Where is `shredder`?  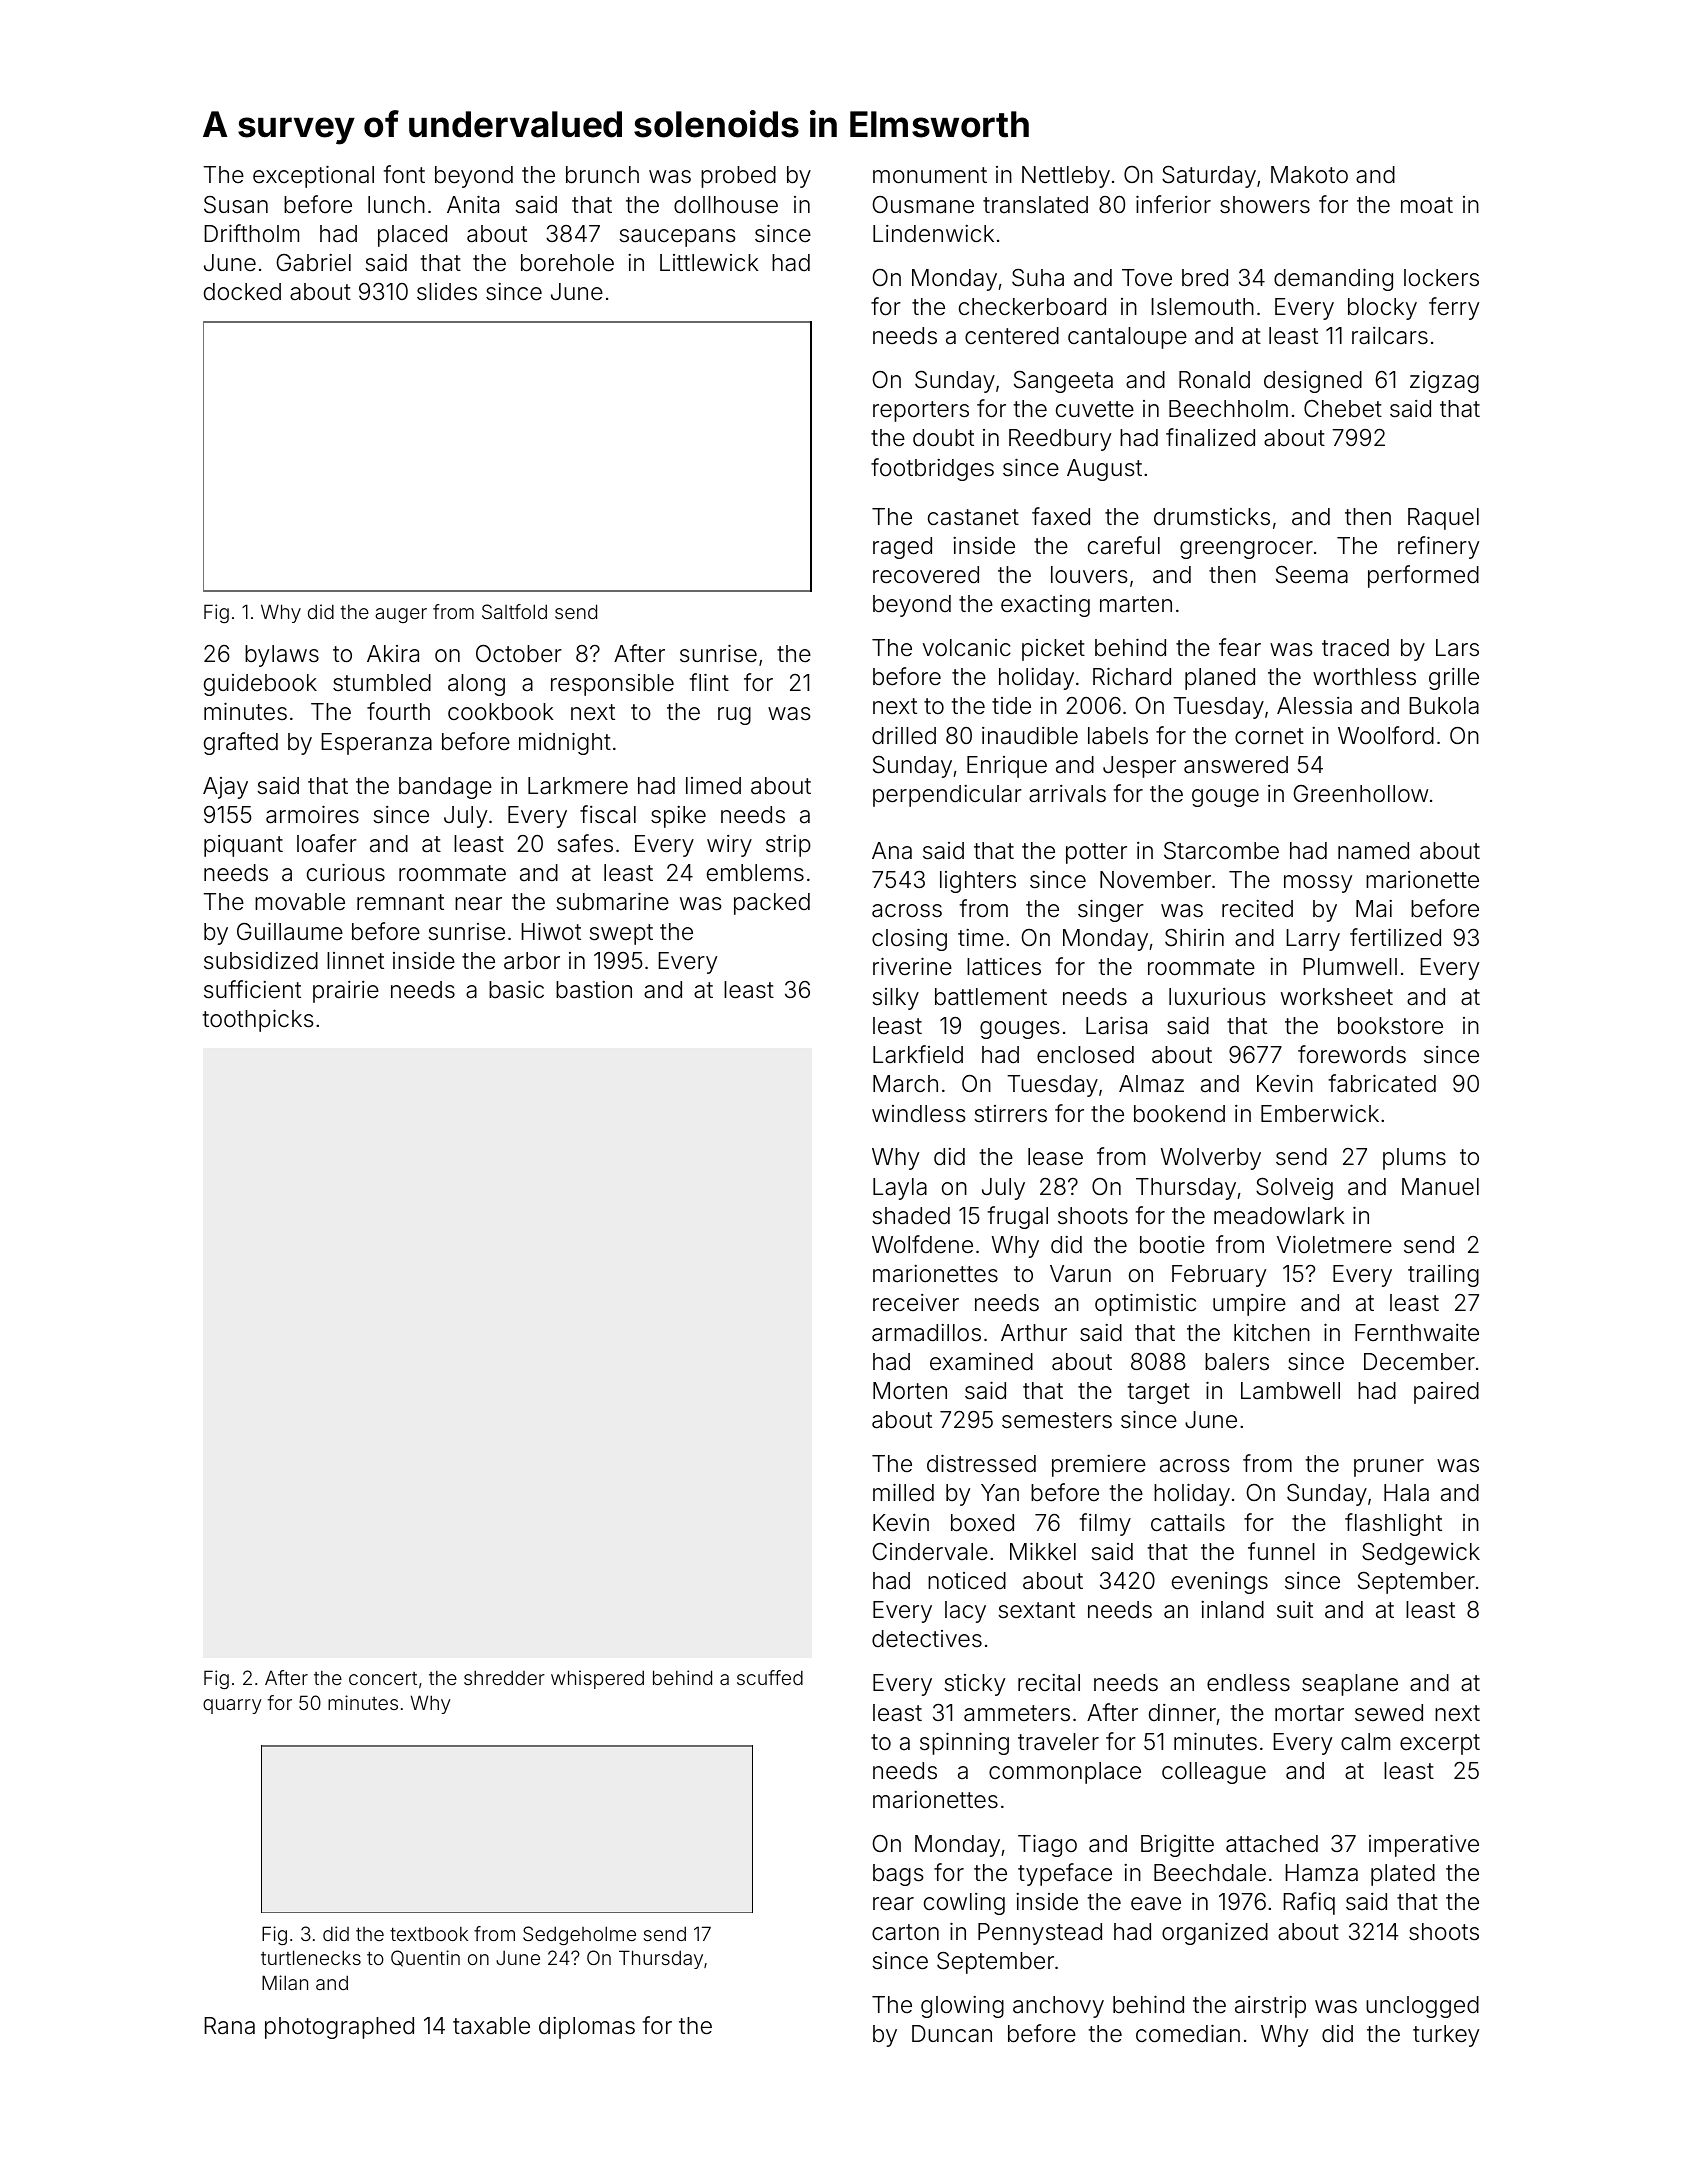
shredder is located at coordinates (504, 1677).
